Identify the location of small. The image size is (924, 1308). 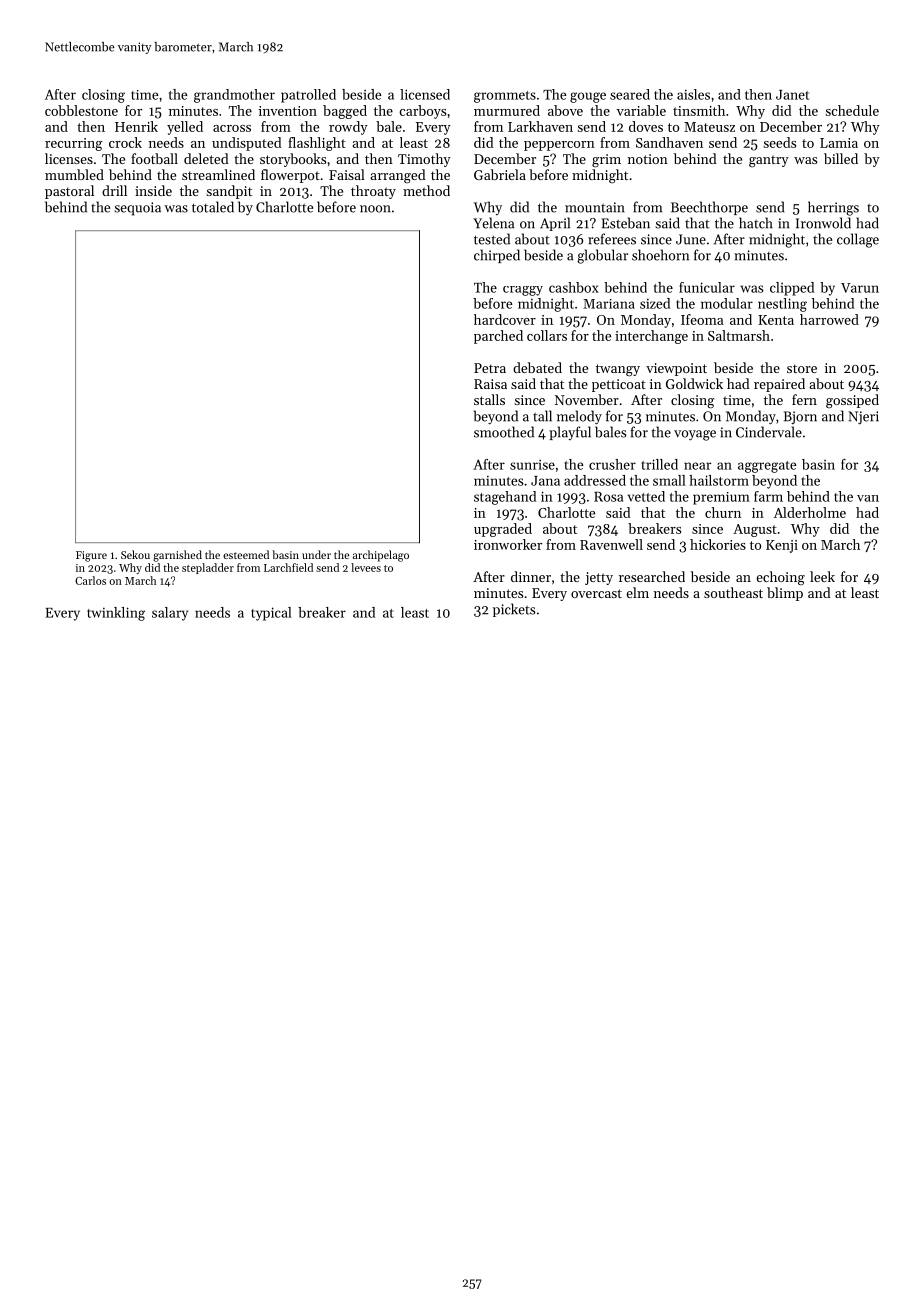
(669, 480).
